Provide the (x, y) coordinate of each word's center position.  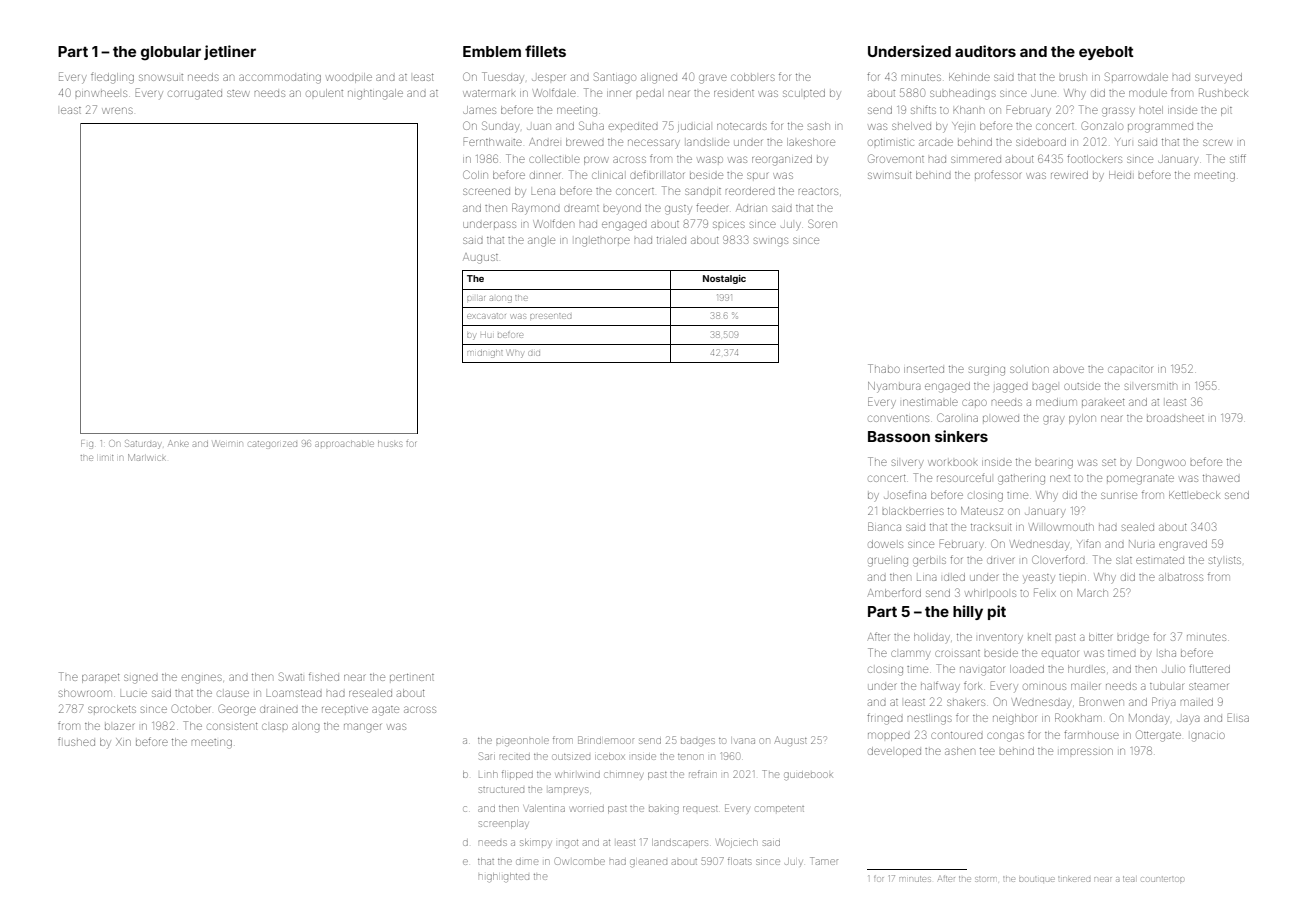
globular (171, 53)
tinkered (1074, 879)
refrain (702, 774)
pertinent (412, 677)
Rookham (1078, 717)
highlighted (504, 877)
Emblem (492, 51)
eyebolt (1106, 53)
